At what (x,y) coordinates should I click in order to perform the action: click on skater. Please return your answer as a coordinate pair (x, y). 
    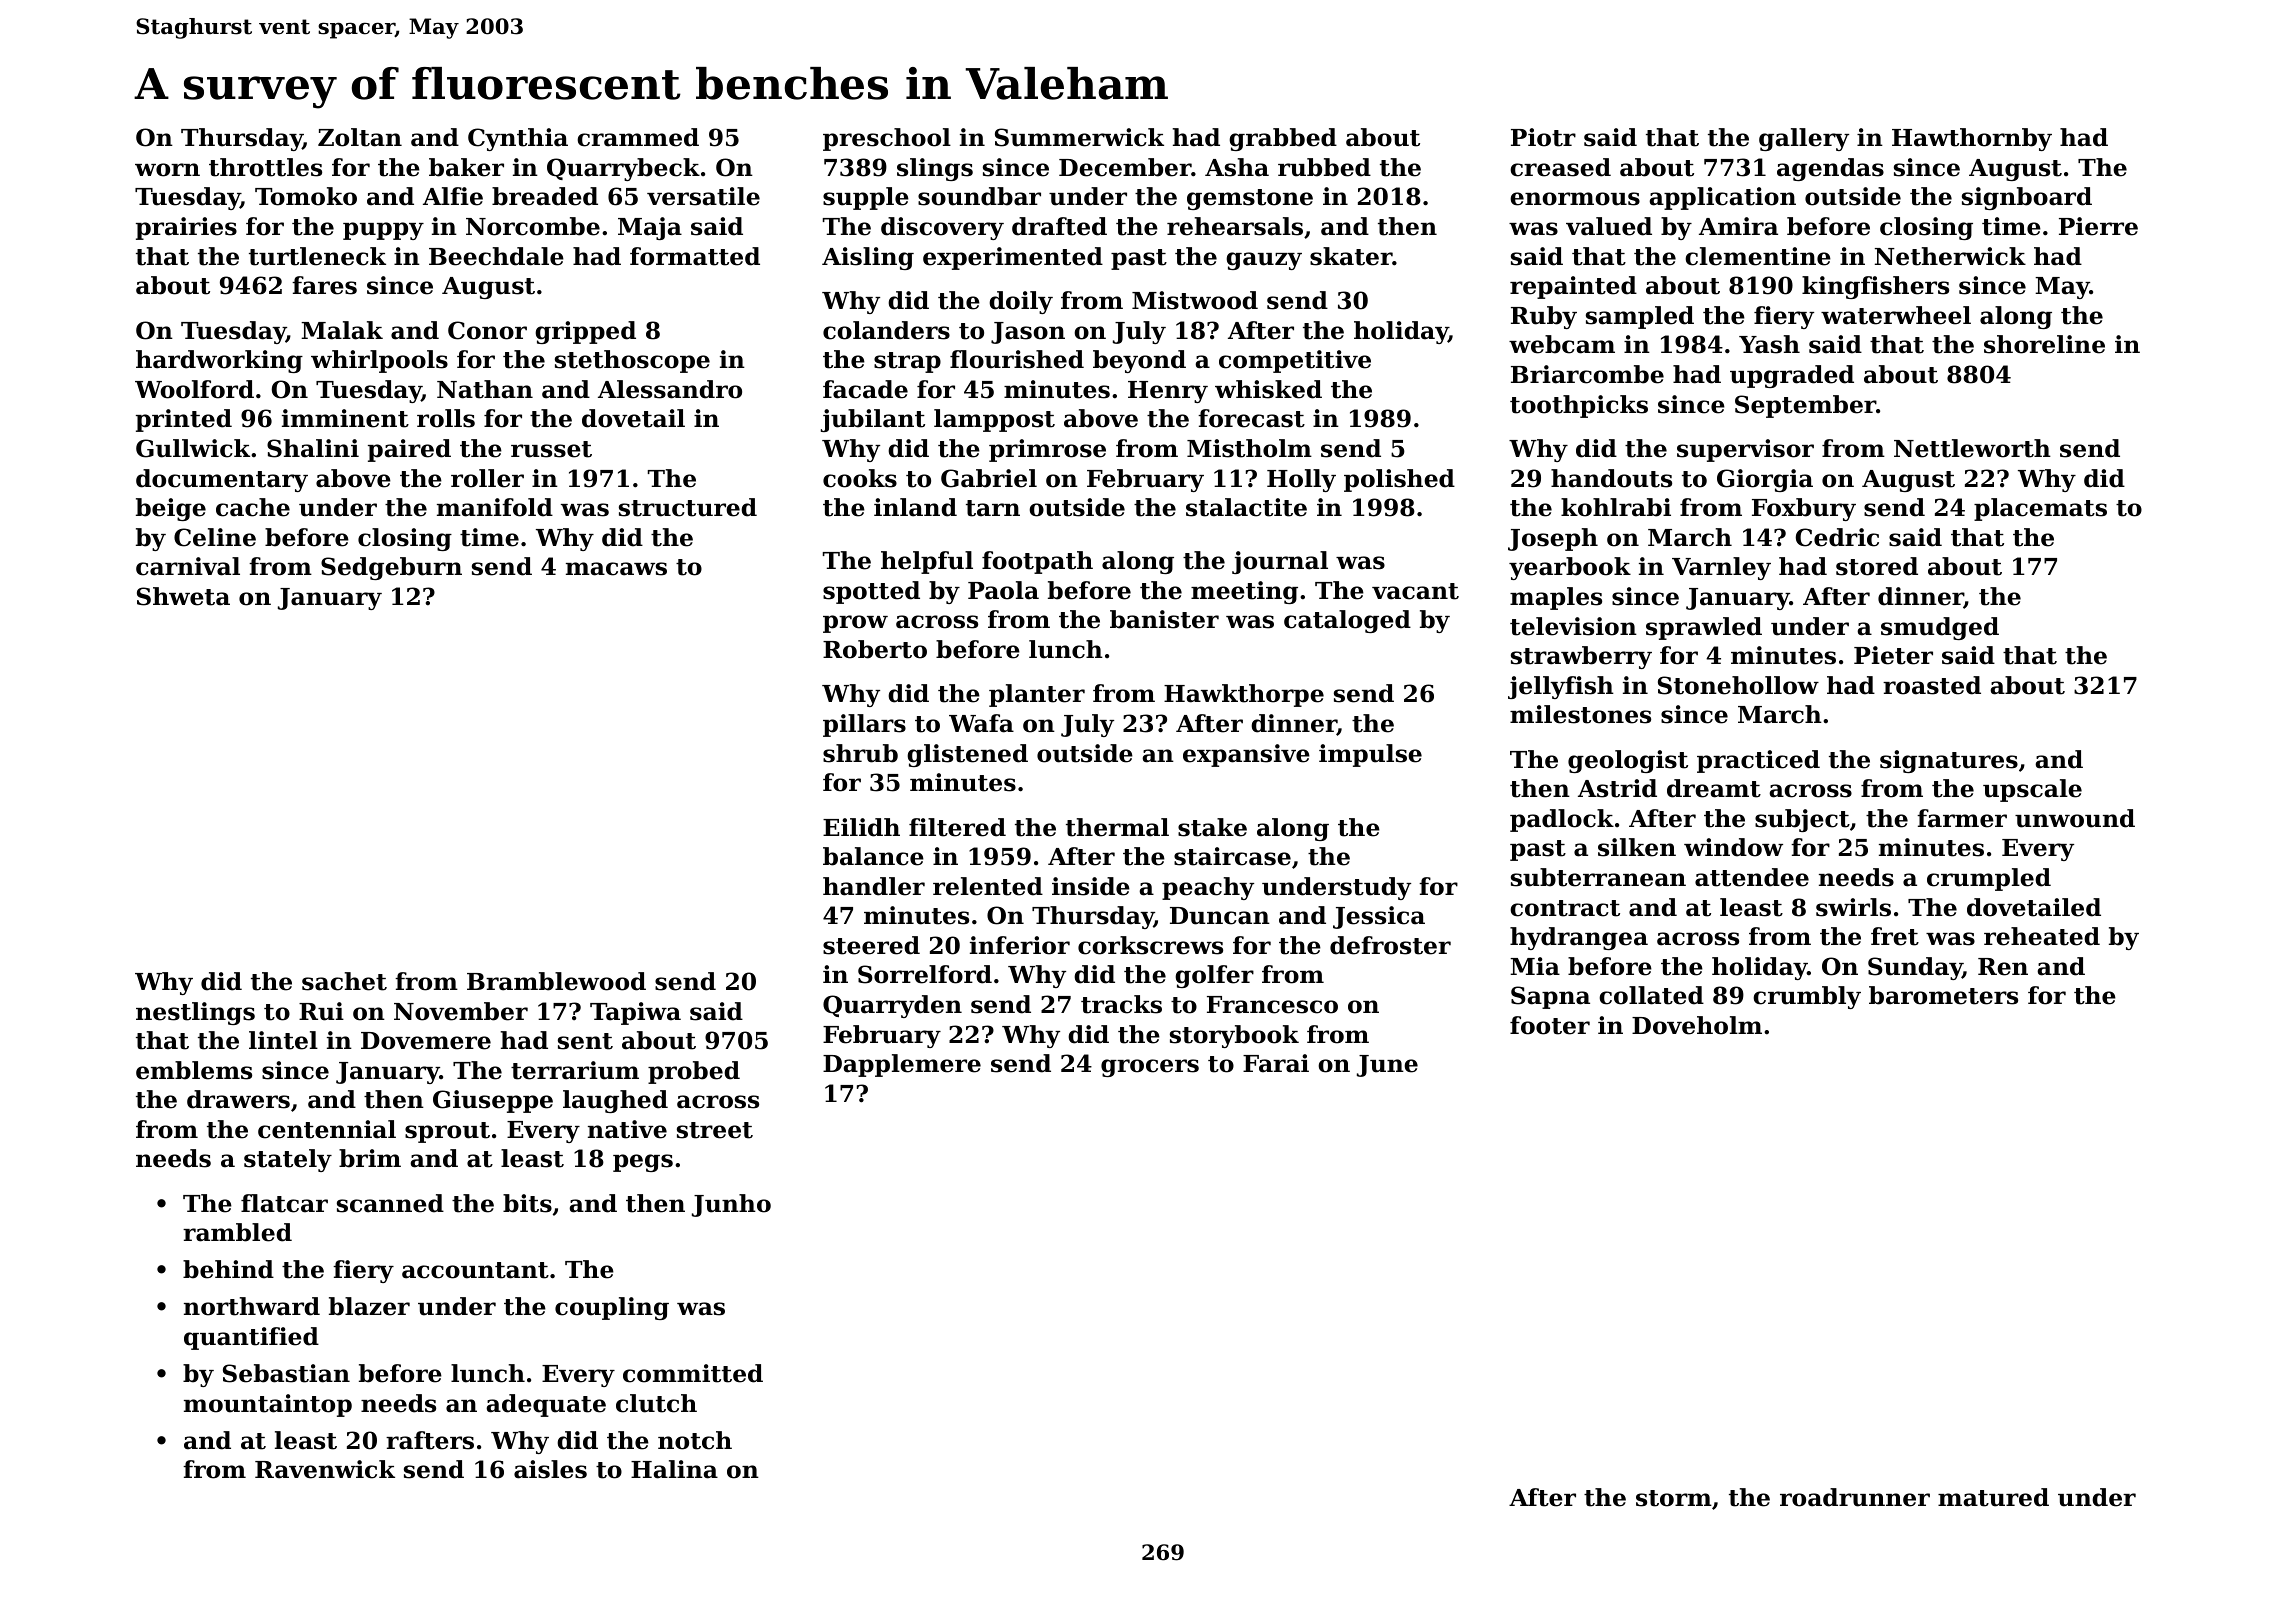
    Looking at the image, I should click on (1351, 256).
